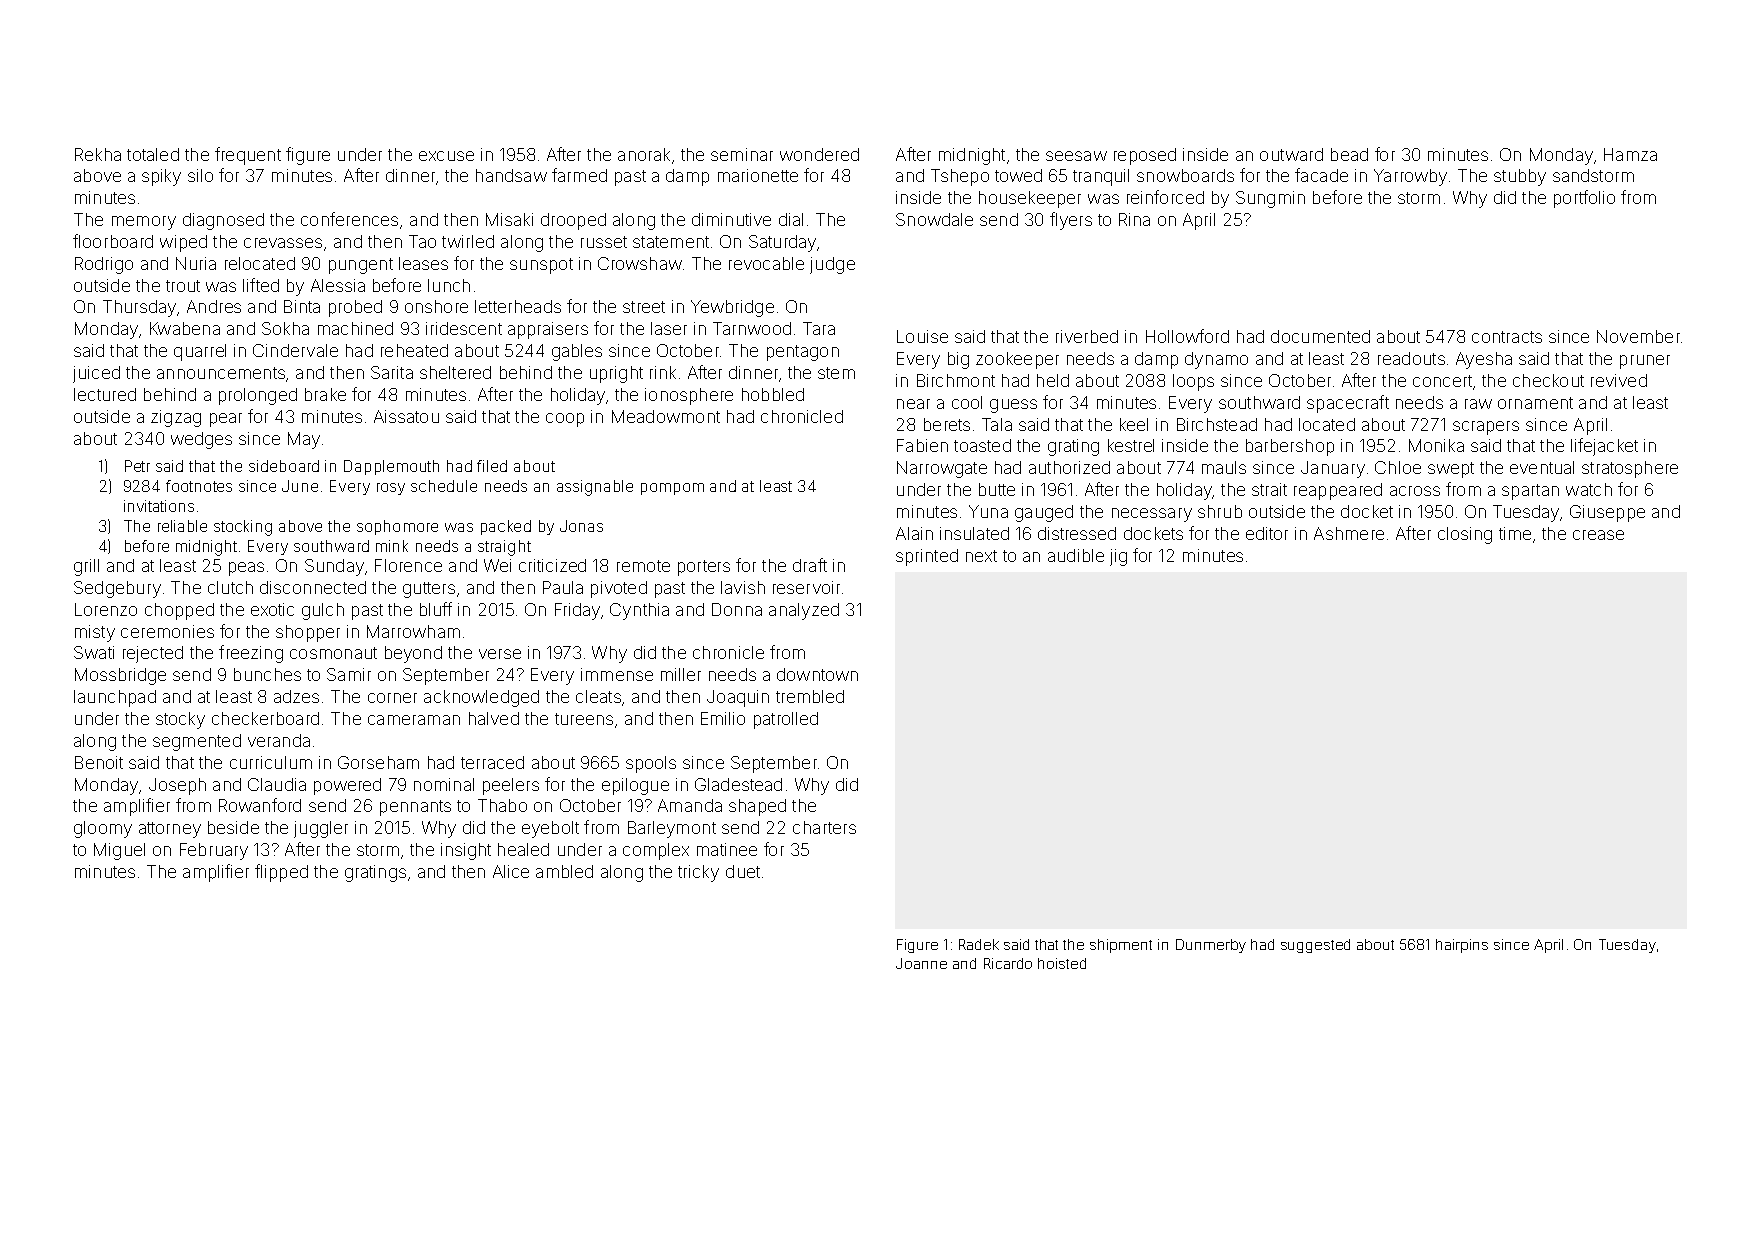  Describe the element at coordinates (1462, 946) in the screenshot. I see `hairpins` at that location.
